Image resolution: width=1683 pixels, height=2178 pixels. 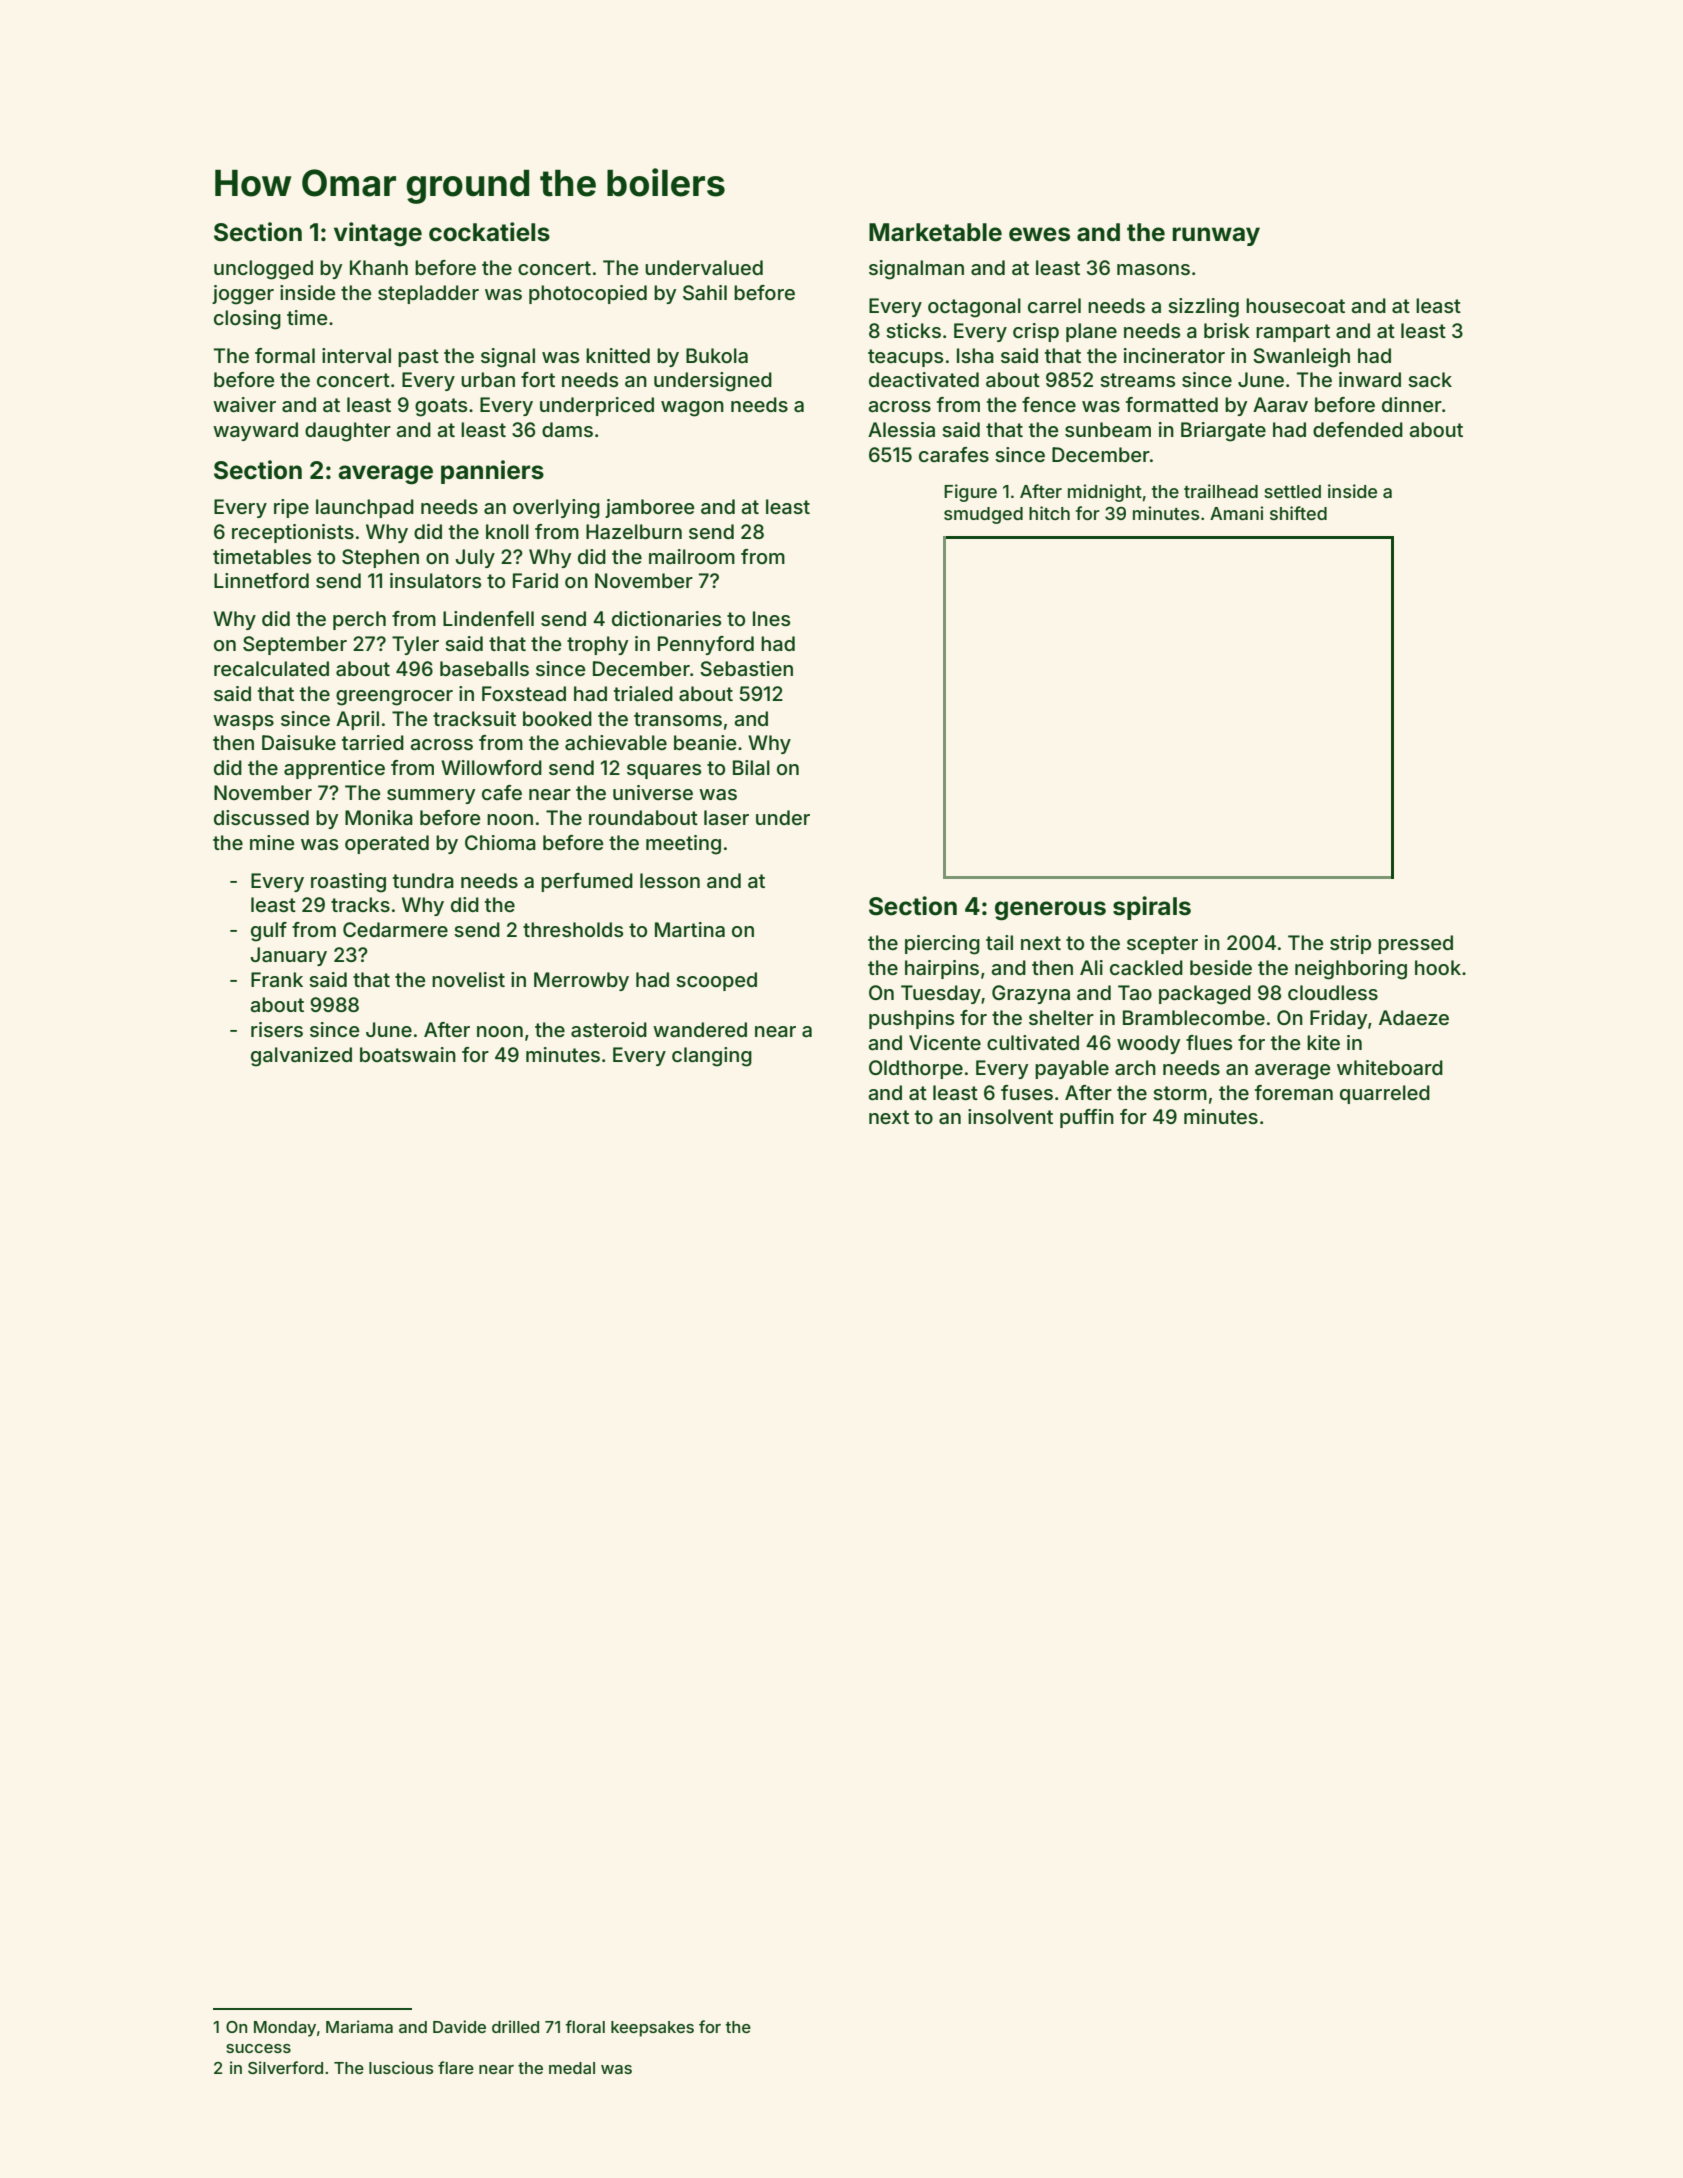 What do you see at coordinates (408, 1055) in the image?
I see `boatswain` at bounding box center [408, 1055].
